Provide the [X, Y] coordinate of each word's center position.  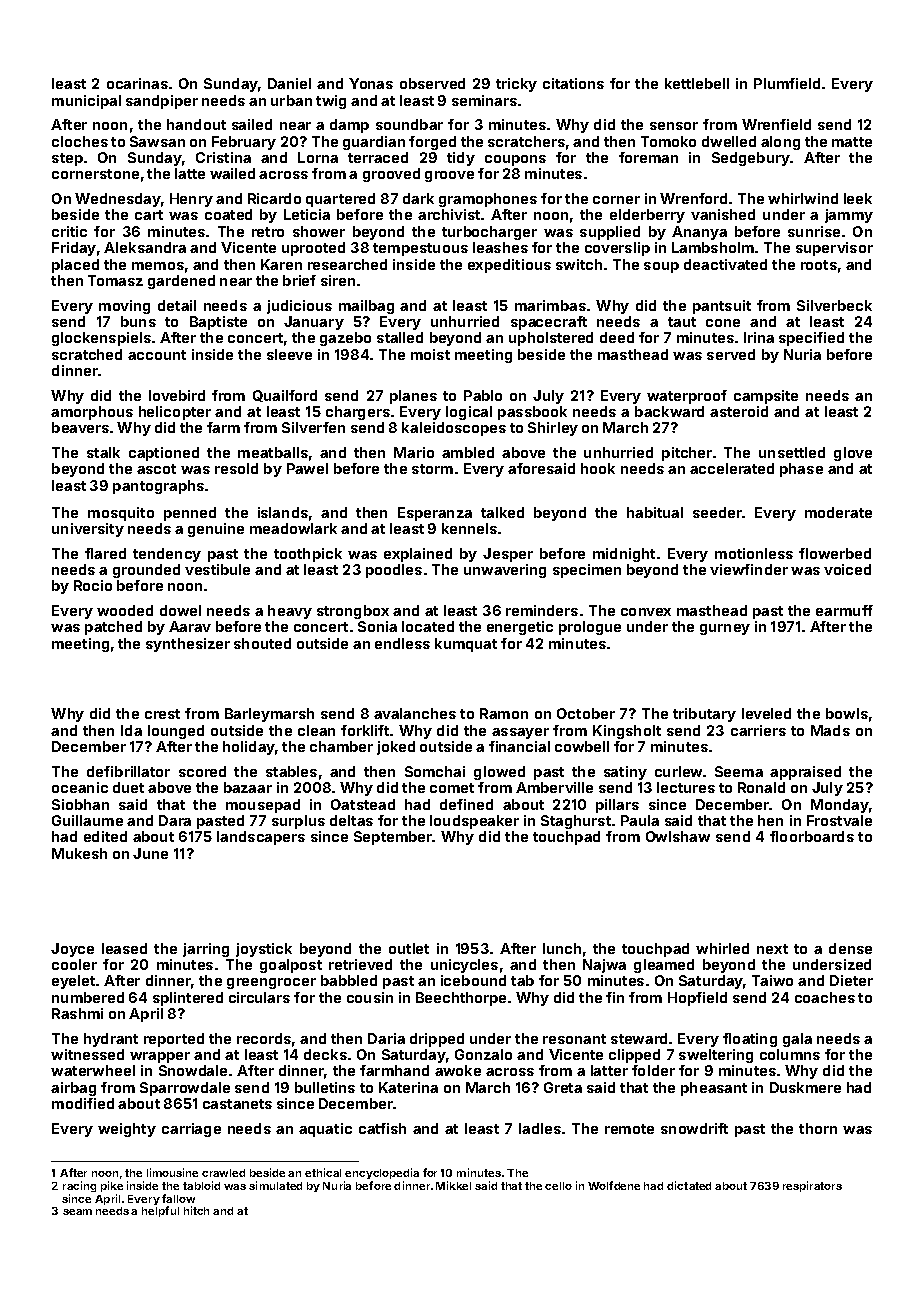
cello [558, 1186]
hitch [196, 1210]
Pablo [483, 395]
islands [283, 512]
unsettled [792, 452]
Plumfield [787, 83]
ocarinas [137, 83]
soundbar [409, 124]
